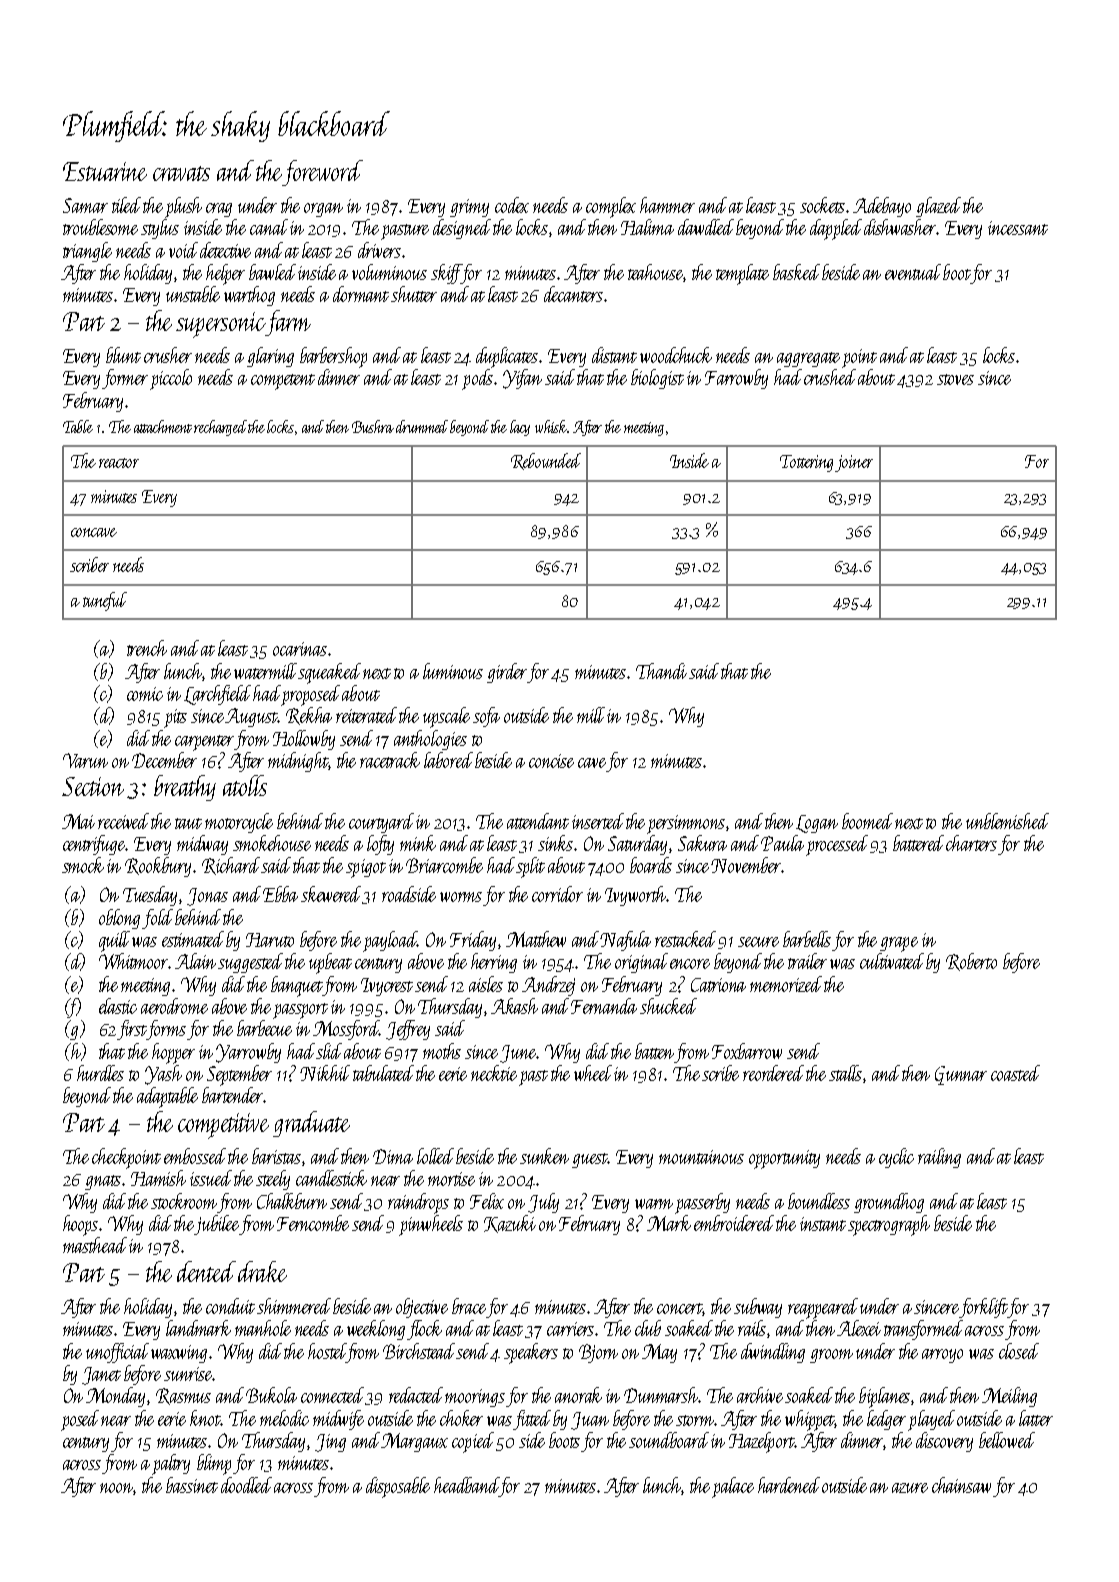  I want to click on noon, so click(117, 1489).
